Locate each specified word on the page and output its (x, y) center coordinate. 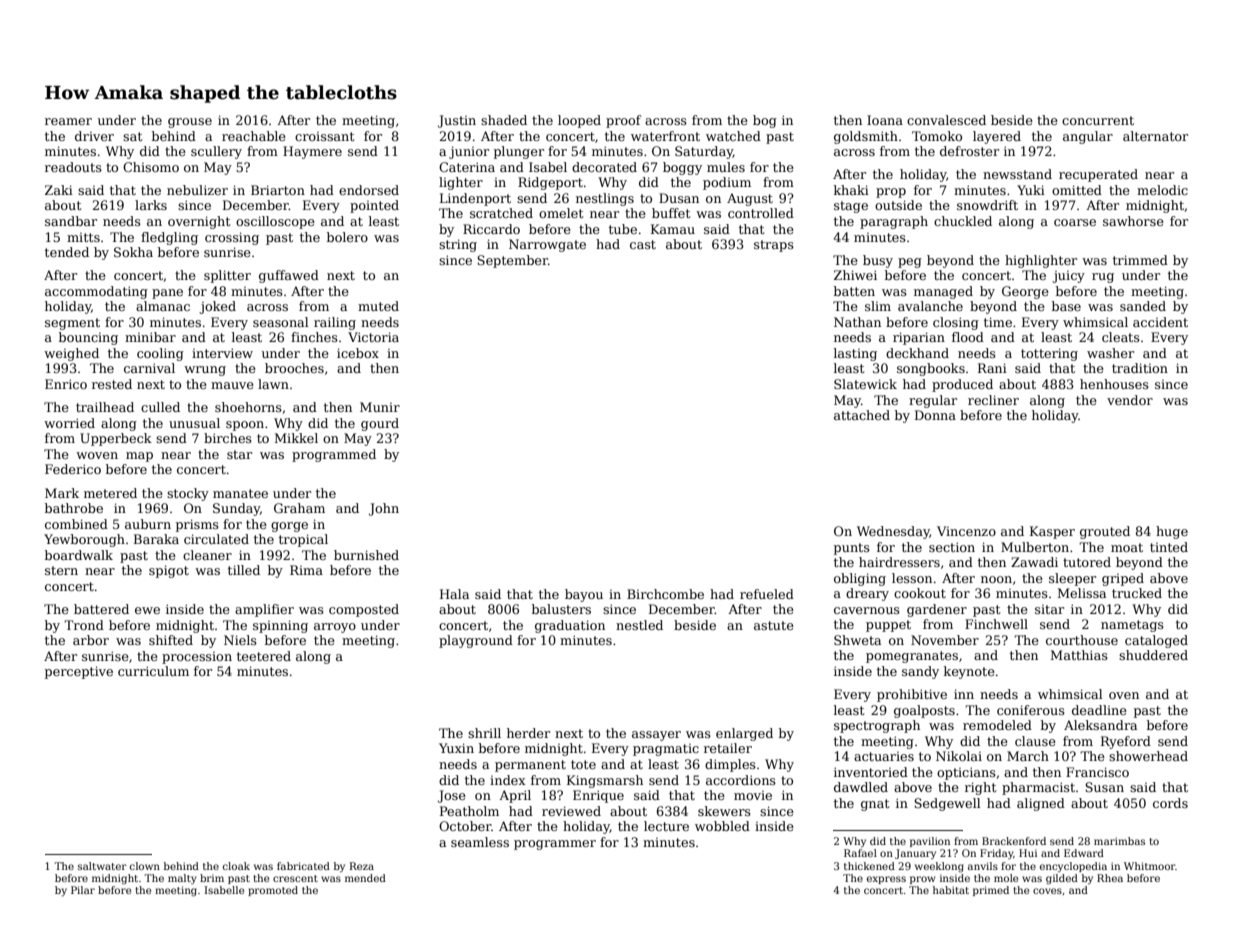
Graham (299, 508)
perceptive (79, 672)
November (945, 640)
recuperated (1098, 175)
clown (145, 866)
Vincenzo (966, 531)
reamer (68, 121)
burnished (366, 555)
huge (1172, 532)
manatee (240, 493)
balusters (561, 609)
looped (579, 121)
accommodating (96, 292)
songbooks (931, 369)
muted (378, 306)
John (384, 509)
